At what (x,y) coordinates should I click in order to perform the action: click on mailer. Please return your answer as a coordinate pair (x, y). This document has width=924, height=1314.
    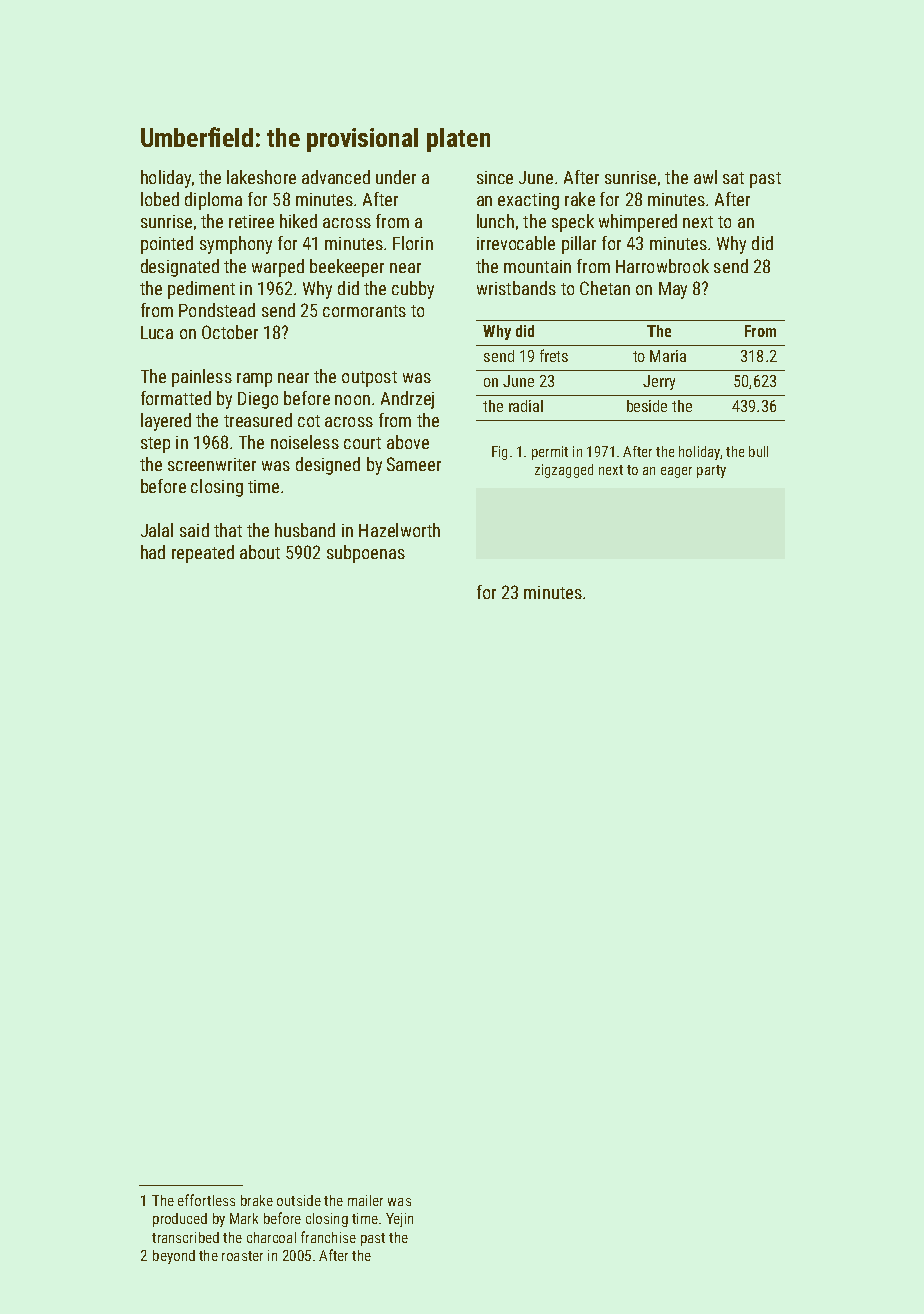
    Looking at the image, I should click on (365, 1200).
